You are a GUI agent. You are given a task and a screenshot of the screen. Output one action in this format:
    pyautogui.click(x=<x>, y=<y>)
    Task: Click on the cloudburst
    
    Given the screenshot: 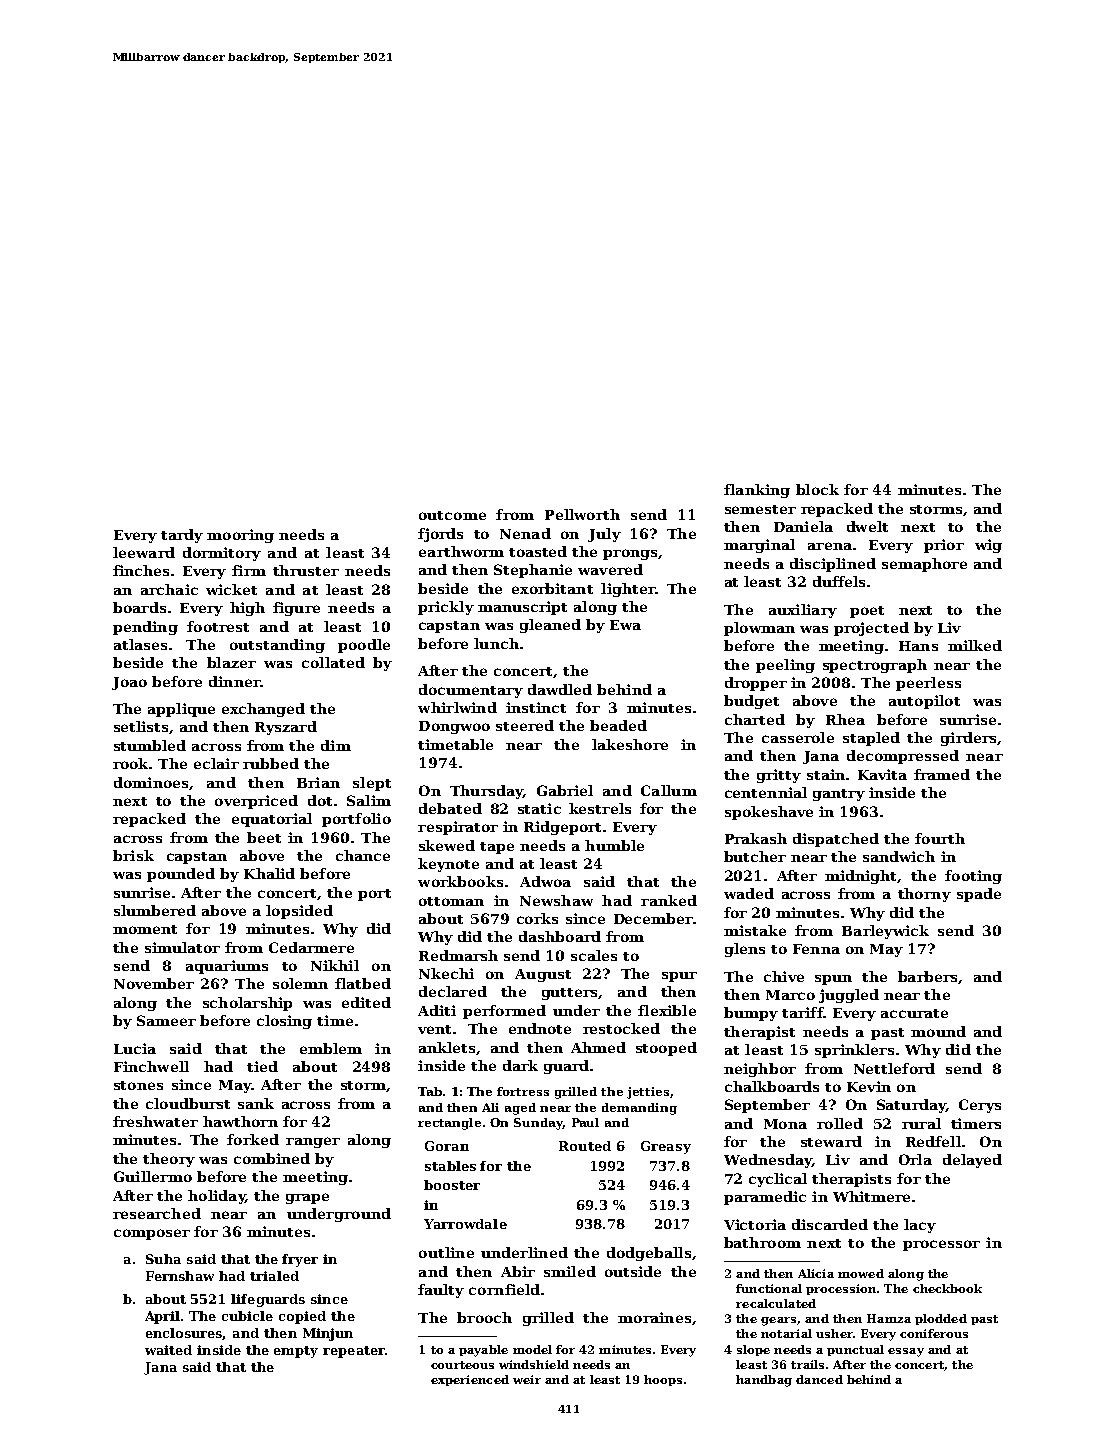 What is the action you would take?
    pyautogui.click(x=188, y=1103)
